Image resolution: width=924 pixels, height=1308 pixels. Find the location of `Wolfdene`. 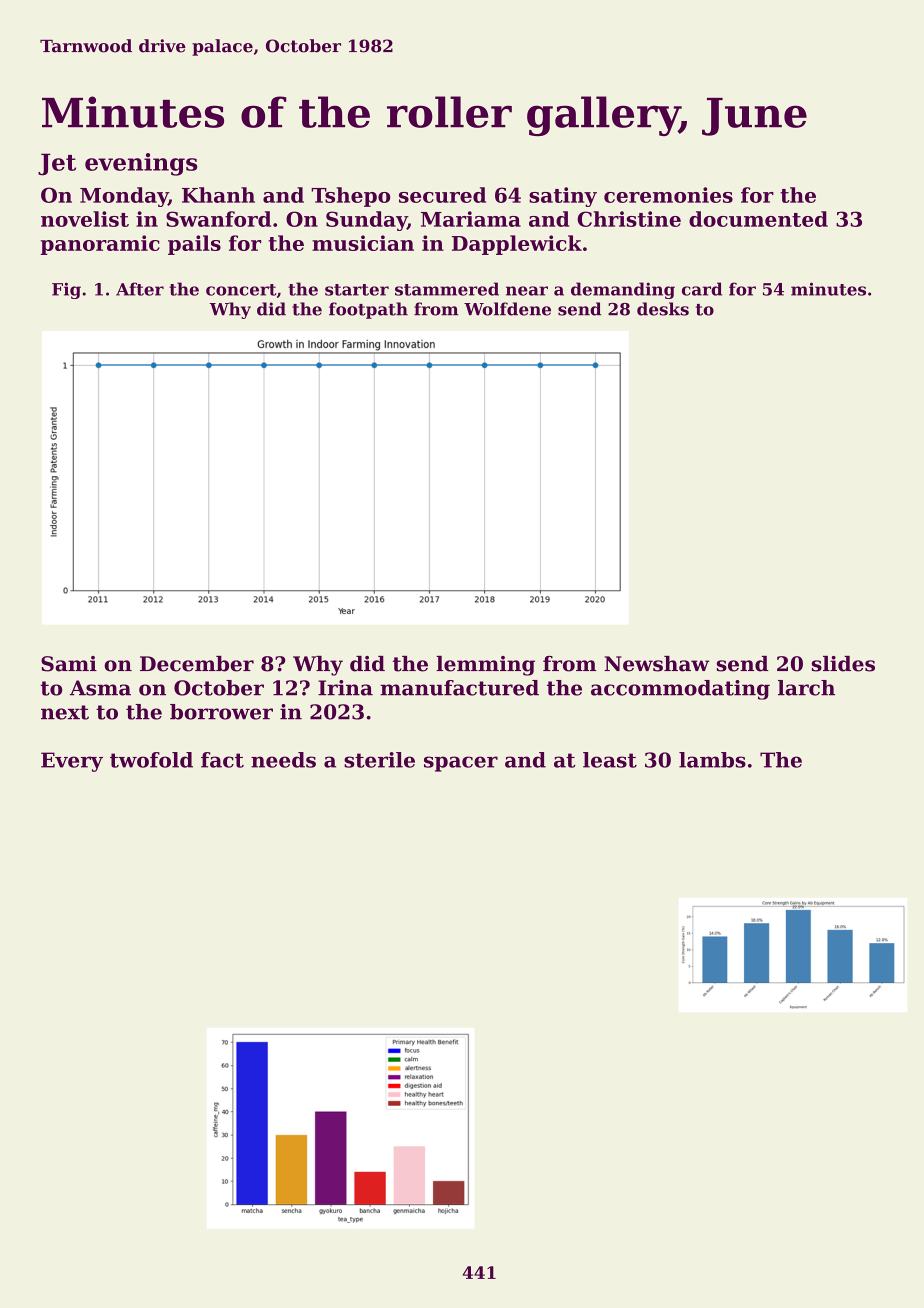

Wolfdene is located at coordinates (507, 309).
